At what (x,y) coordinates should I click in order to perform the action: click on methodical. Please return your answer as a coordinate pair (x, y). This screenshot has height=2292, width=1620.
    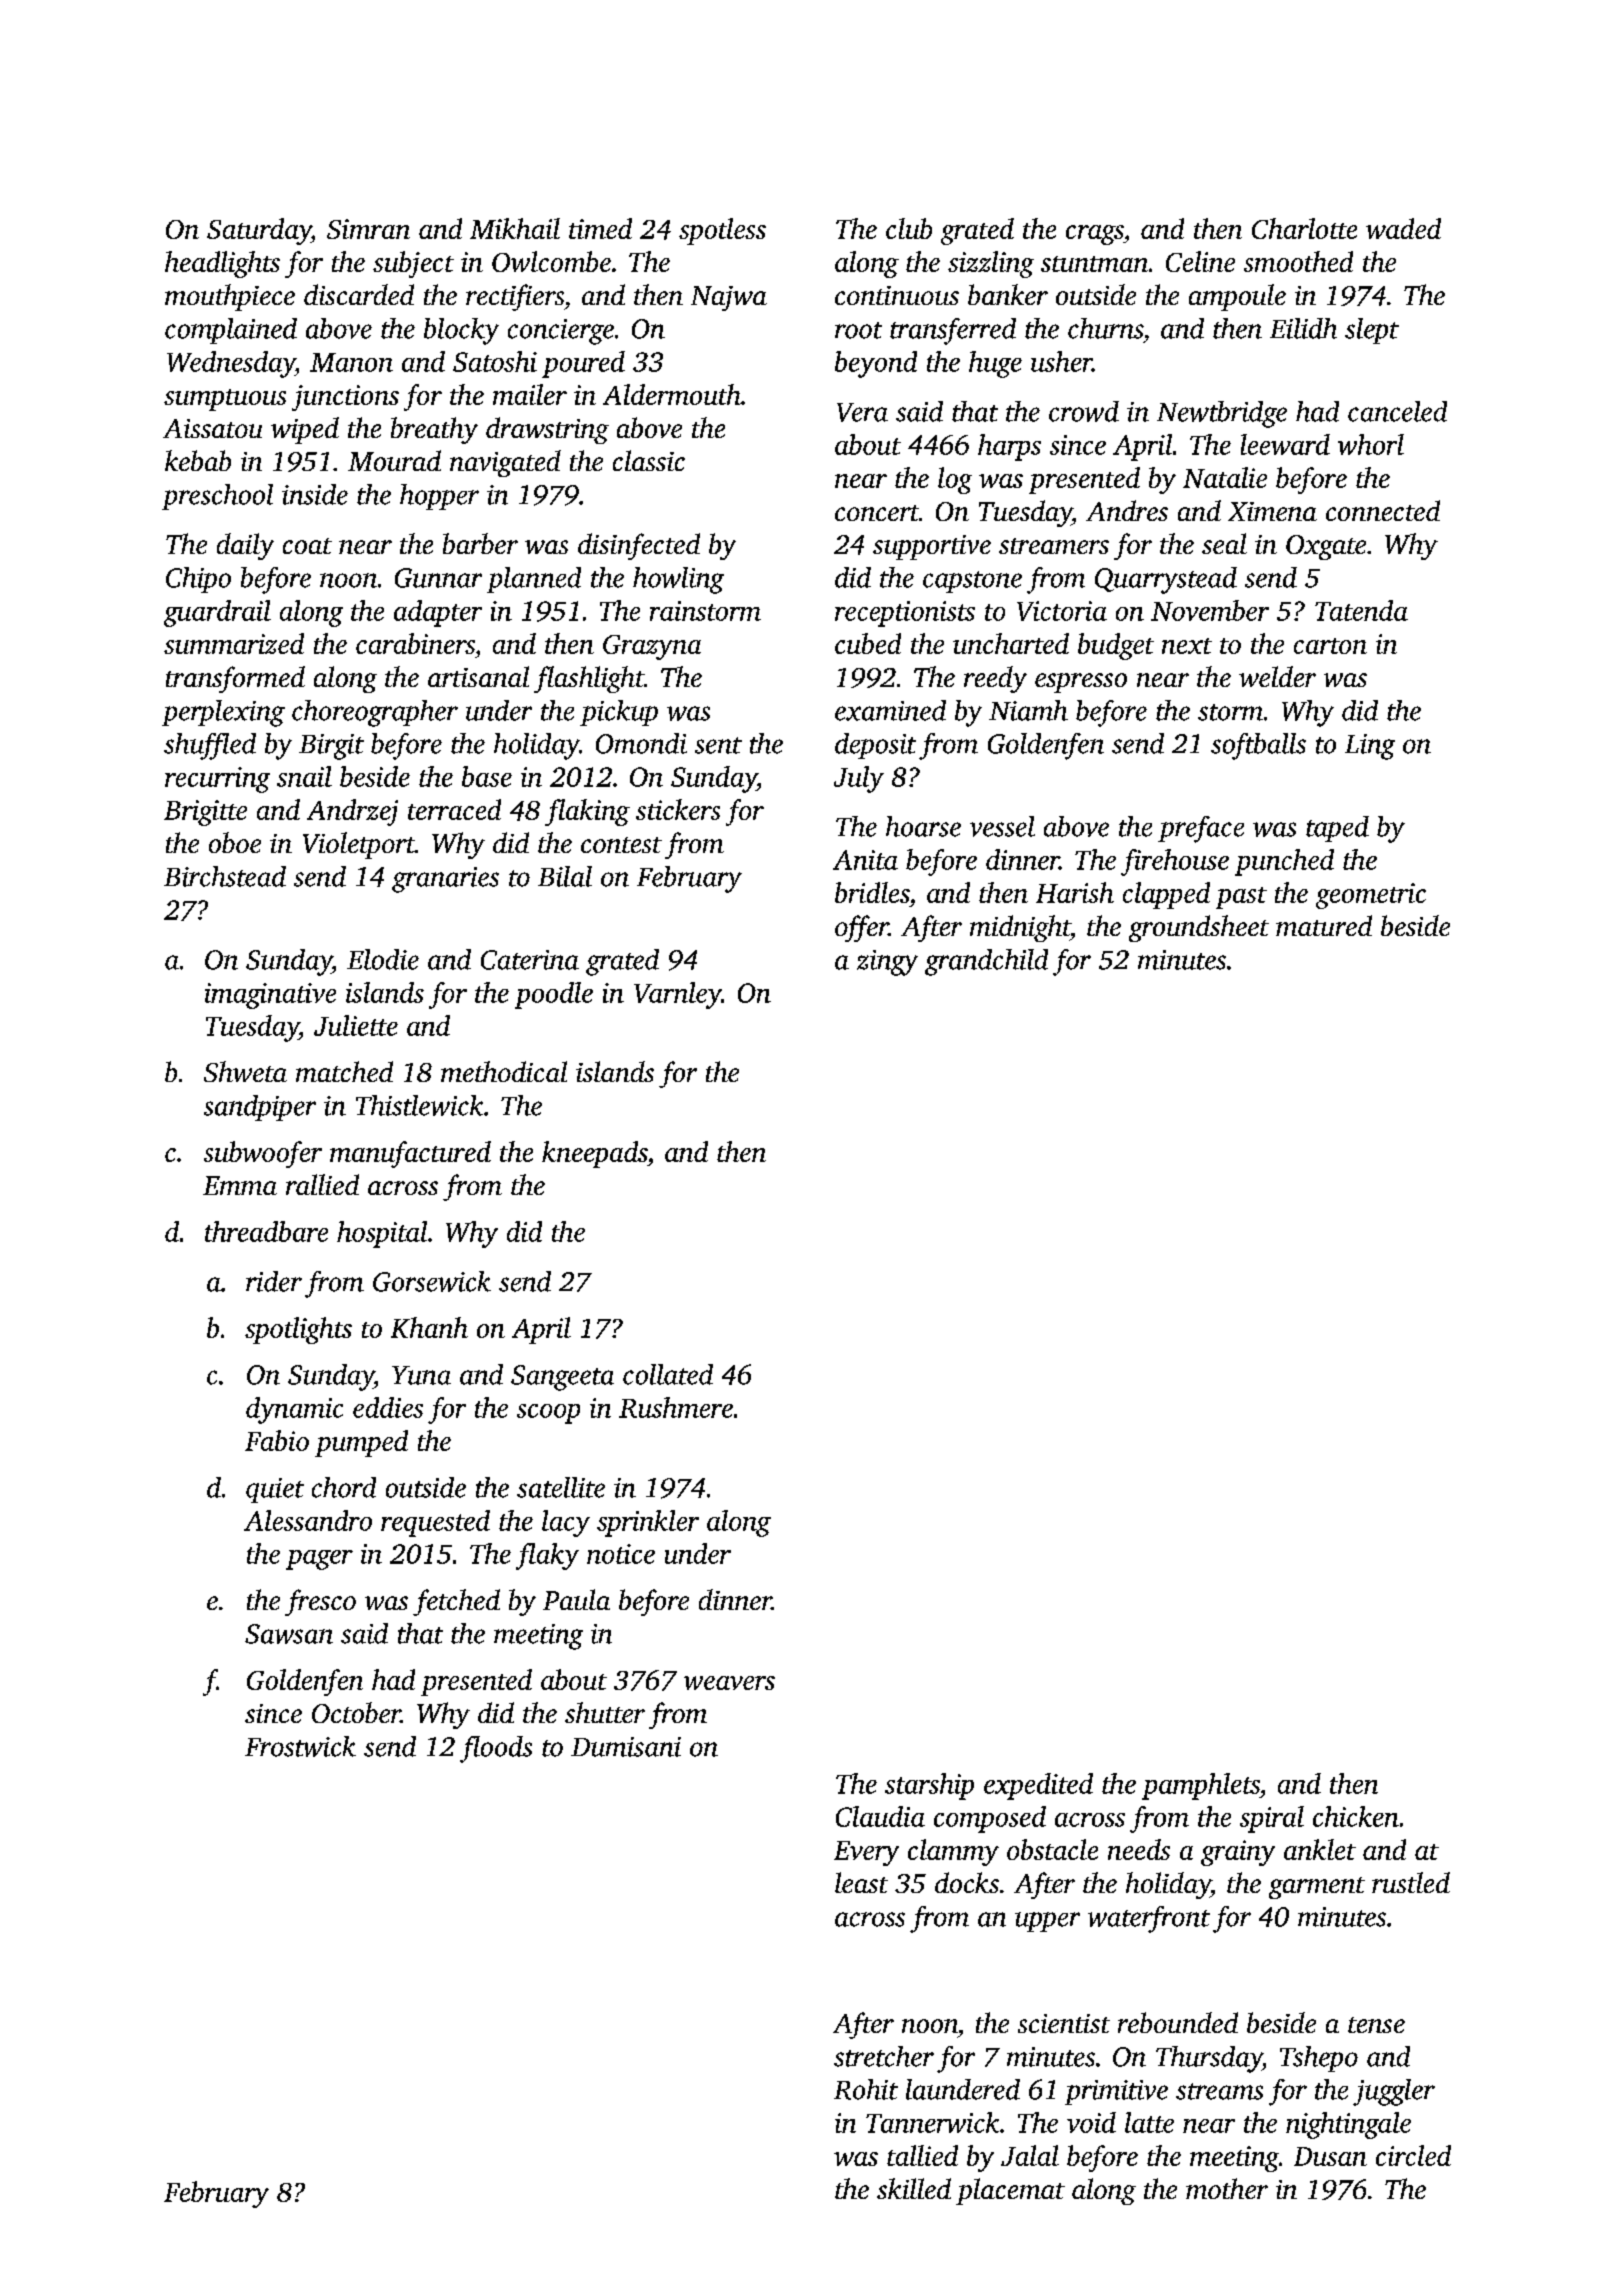
    Looking at the image, I should click on (504, 1071).
